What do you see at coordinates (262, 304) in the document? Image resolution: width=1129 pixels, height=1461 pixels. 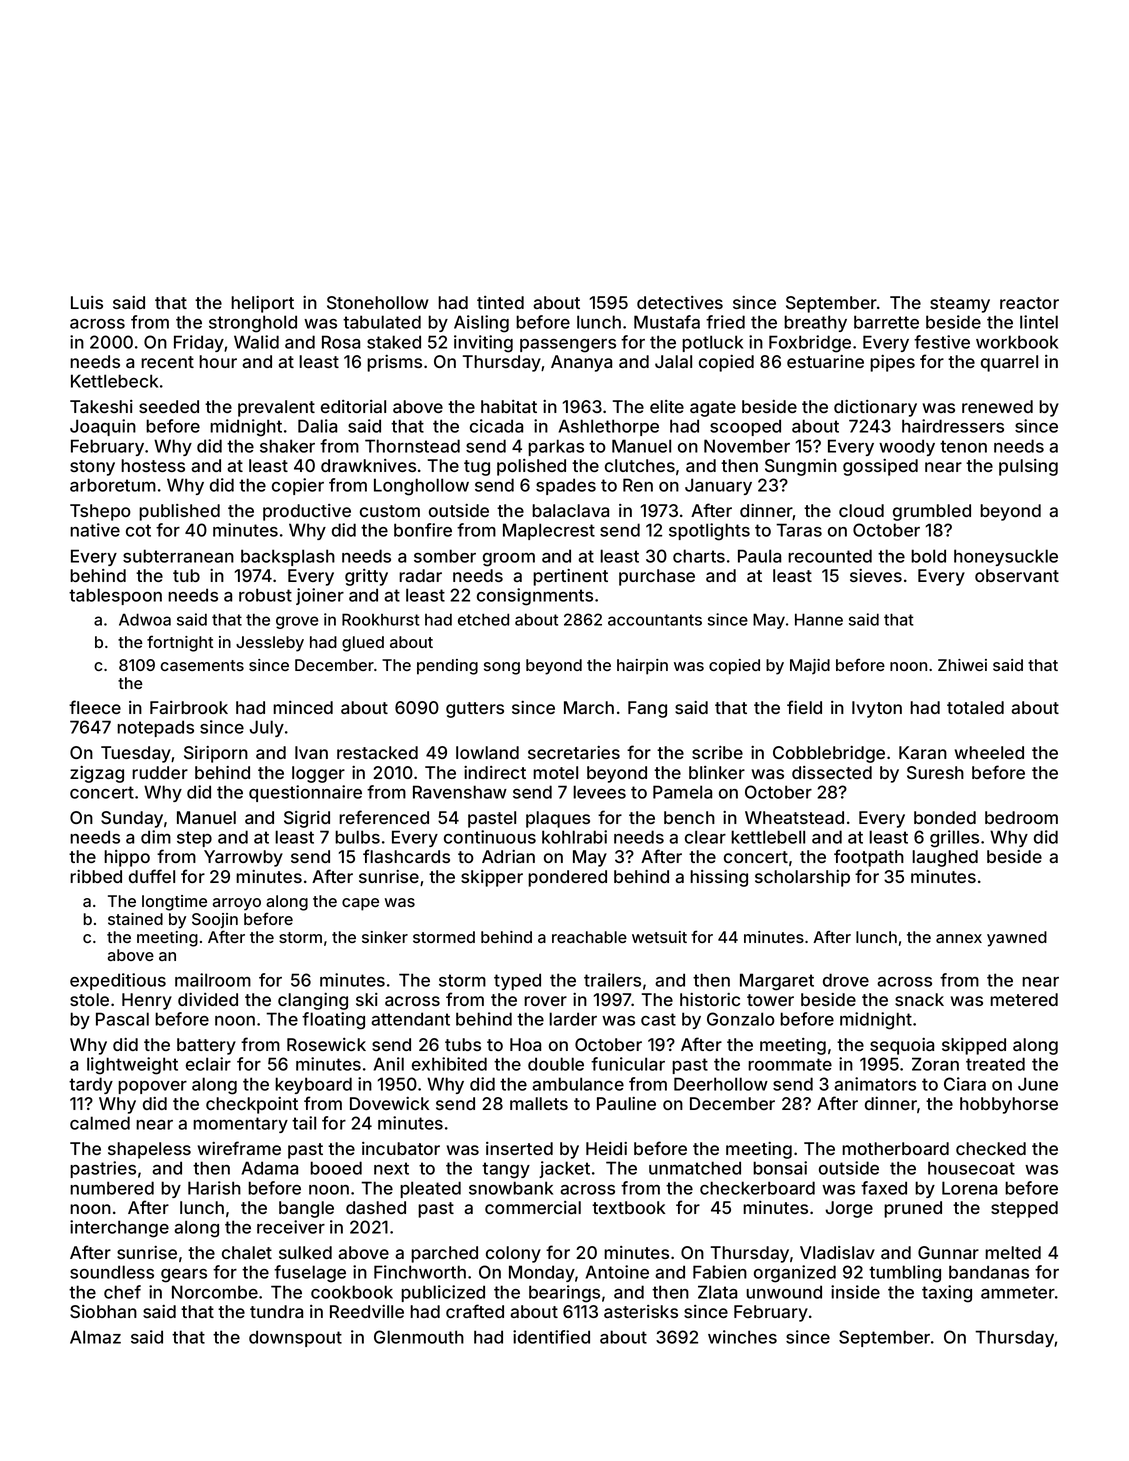 I see `heliport` at bounding box center [262, 304].
